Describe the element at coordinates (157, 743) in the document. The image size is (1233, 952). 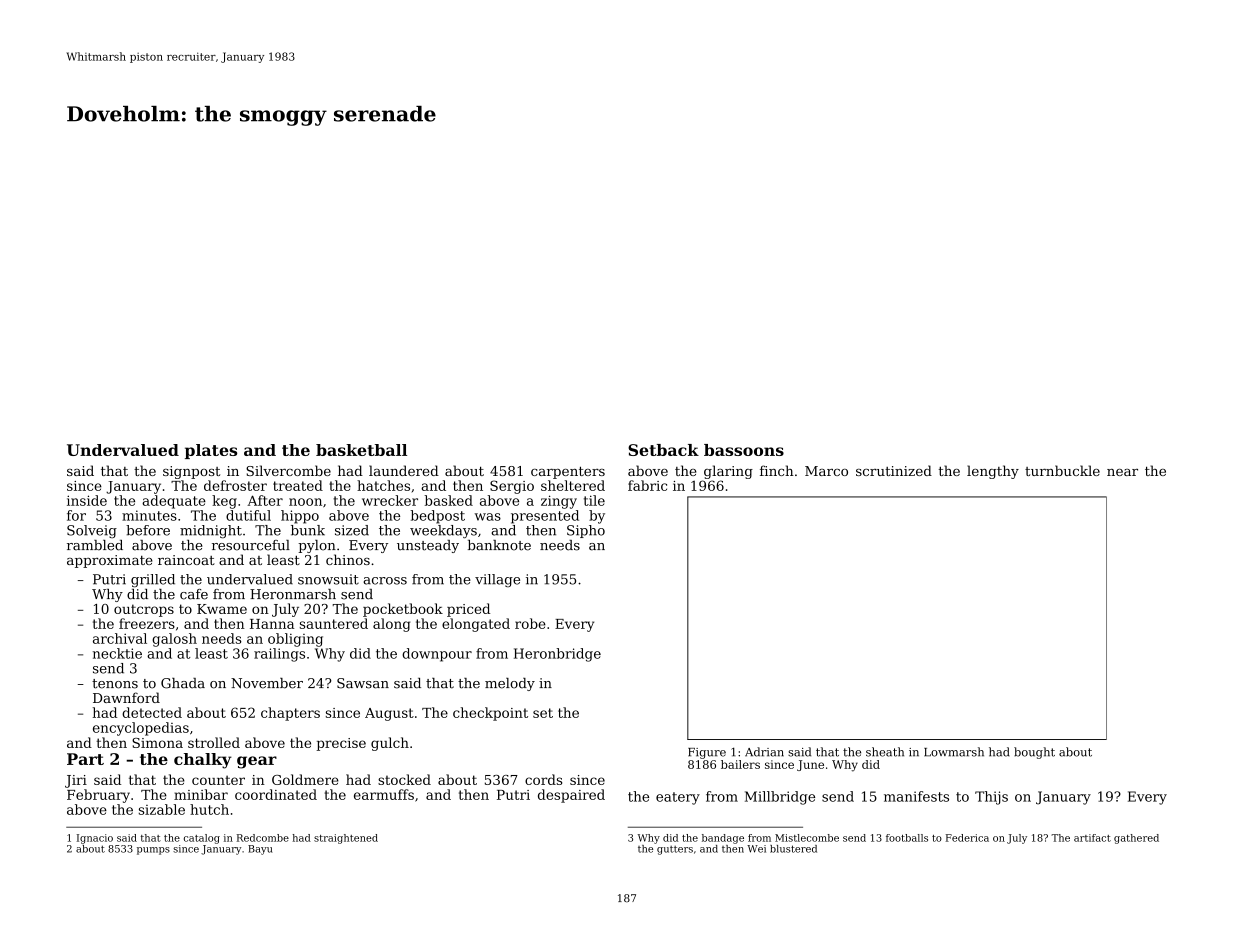
I see `Simona` at that location.
